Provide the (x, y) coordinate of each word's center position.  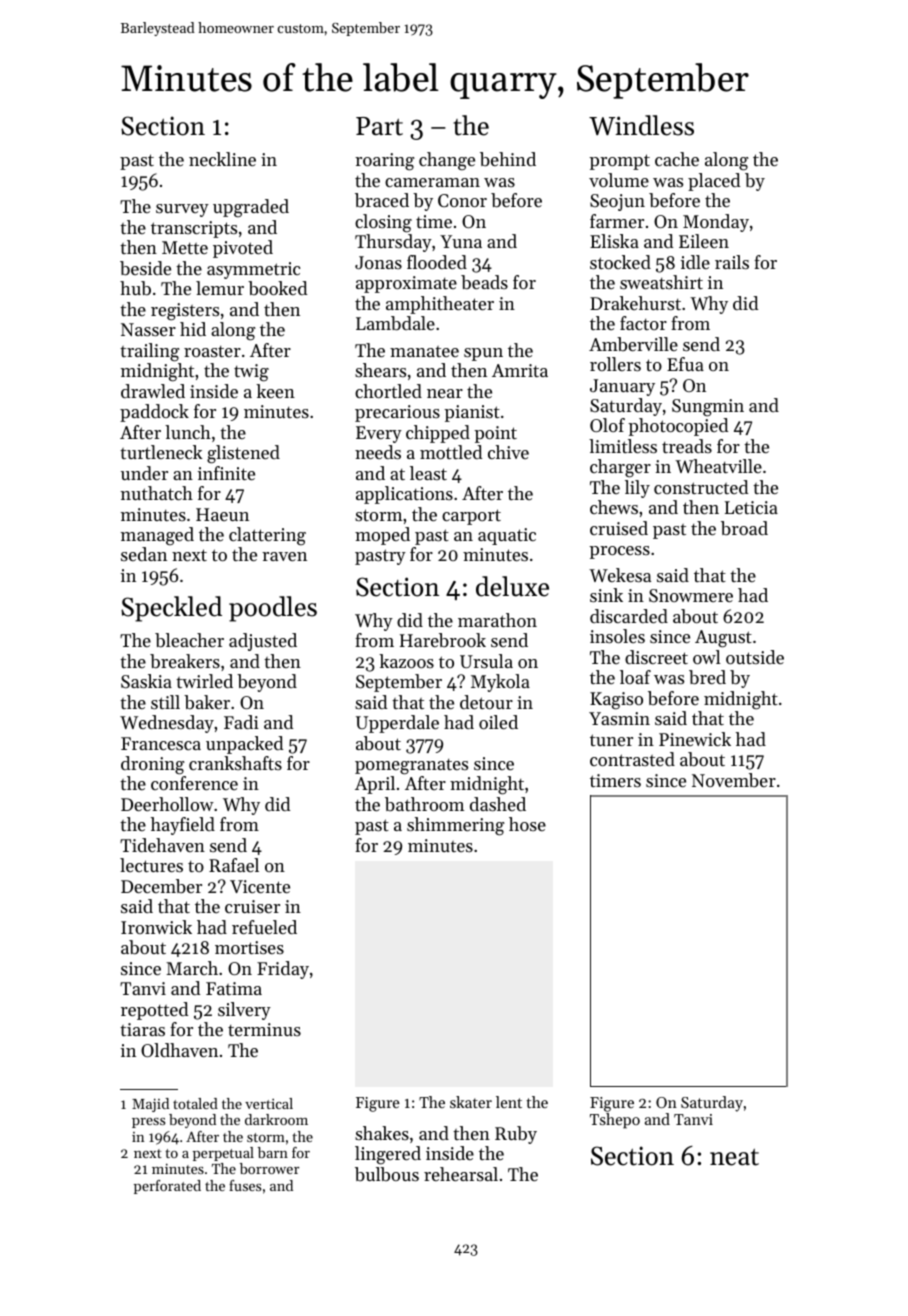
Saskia (146, 681)
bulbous (387, 1174)
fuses (245, 1185)
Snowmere (691, 595)
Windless (641, 125)
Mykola (500, 683)
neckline (222, 159)
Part (379, 126)
